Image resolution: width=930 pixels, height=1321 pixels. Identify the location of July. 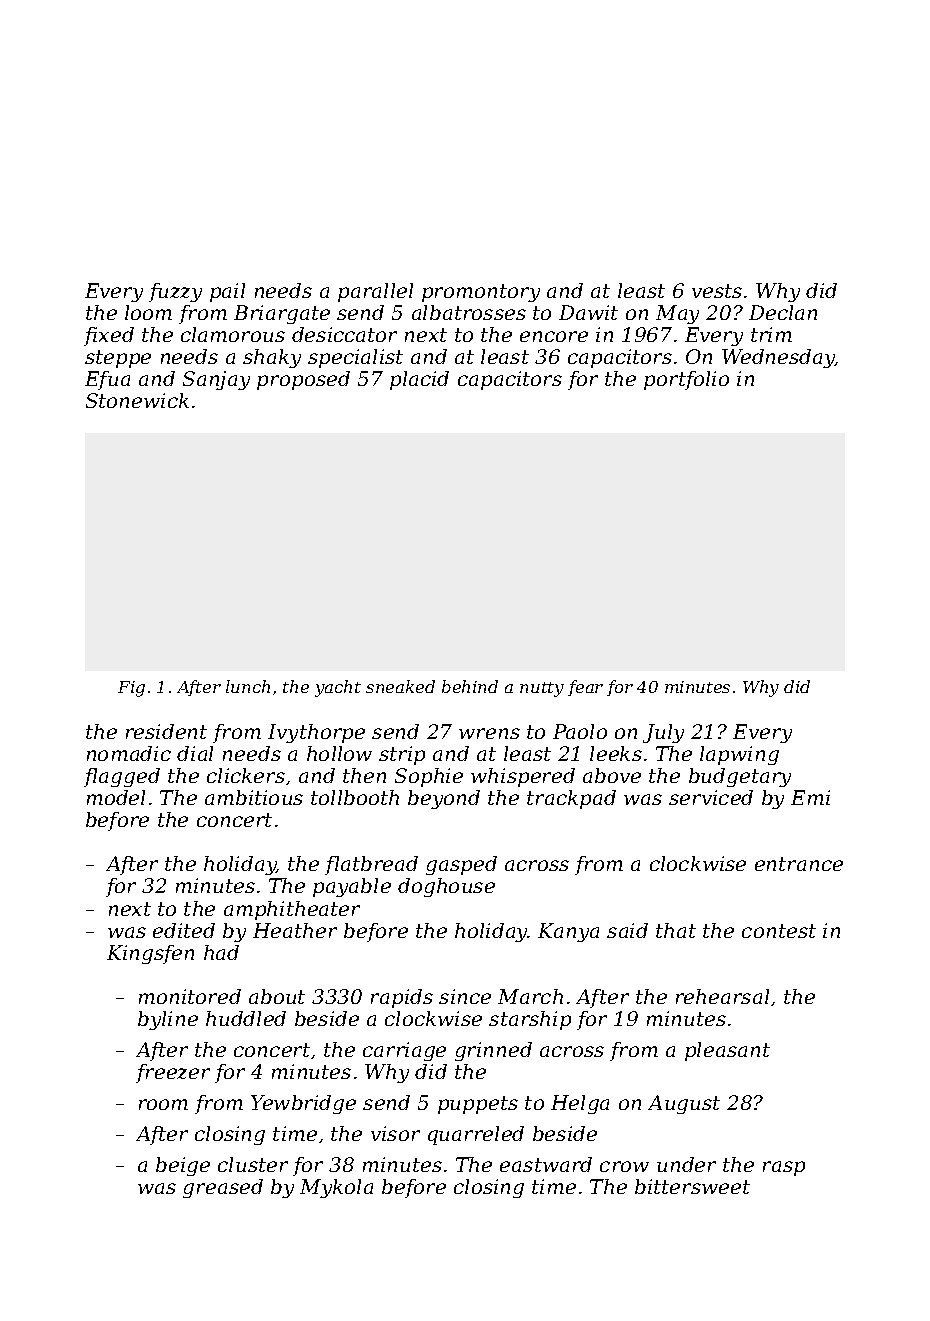
(663, 733).
